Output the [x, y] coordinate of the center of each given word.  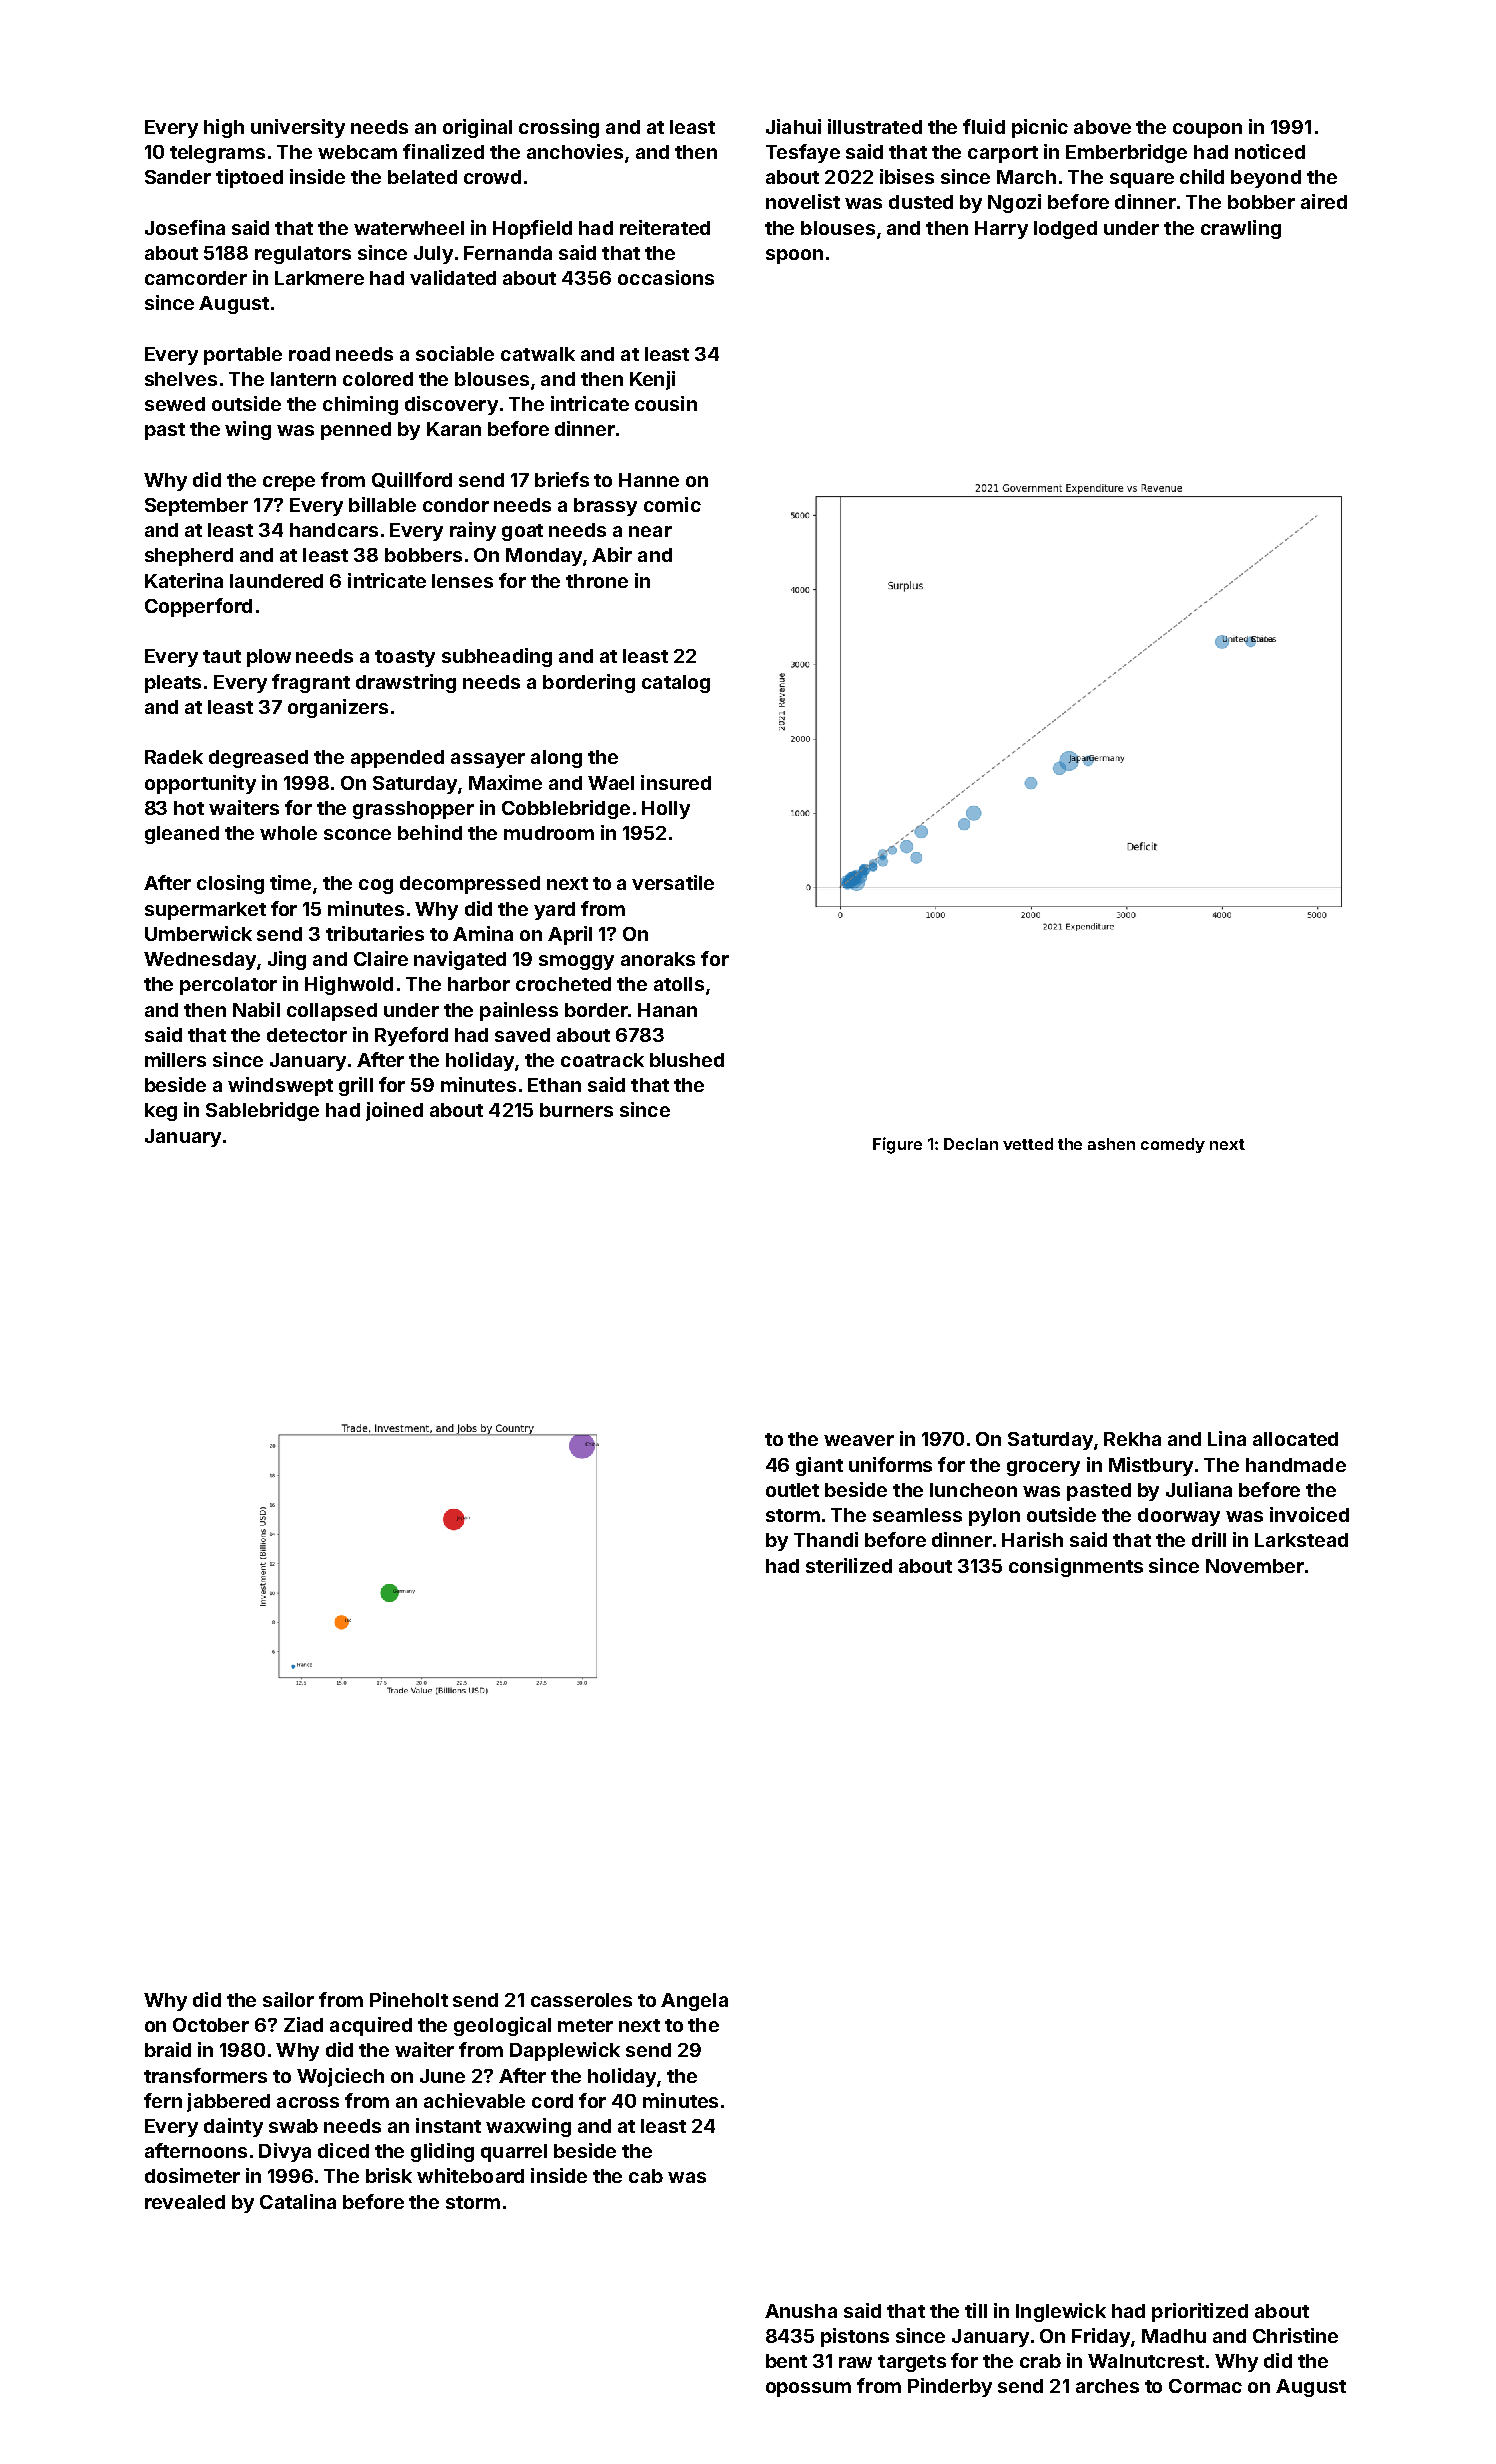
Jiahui [793, 126]
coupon [1207, 130]
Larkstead [1301, 1540]
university [298, 128]
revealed [185, 2202]
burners [576, 1110]
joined [394, 1111]
